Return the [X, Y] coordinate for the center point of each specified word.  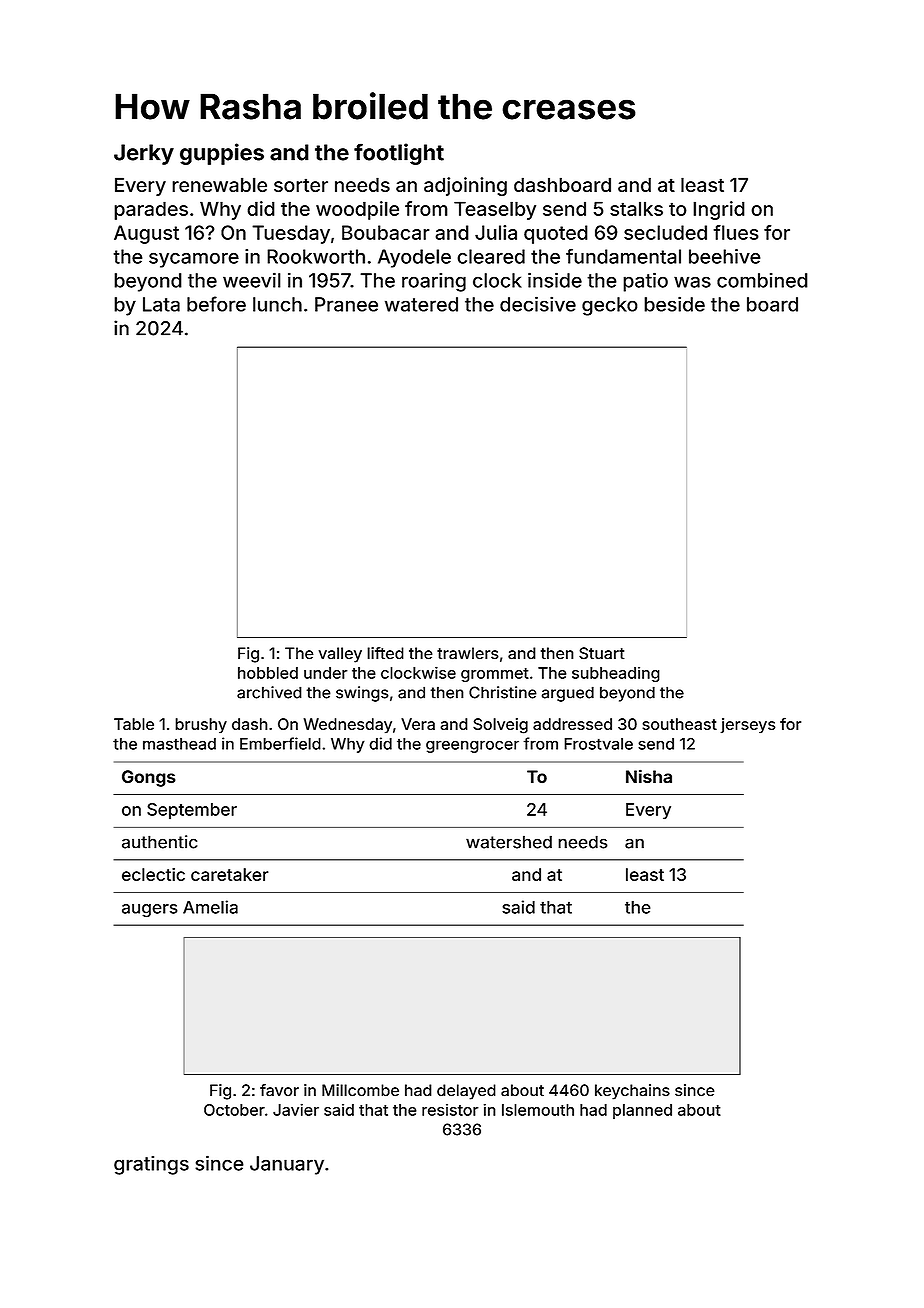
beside [674, 304]
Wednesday [347, 726]
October [234, 1110]
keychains [632, 1092]
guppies [222, 154]
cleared [491, 256]
